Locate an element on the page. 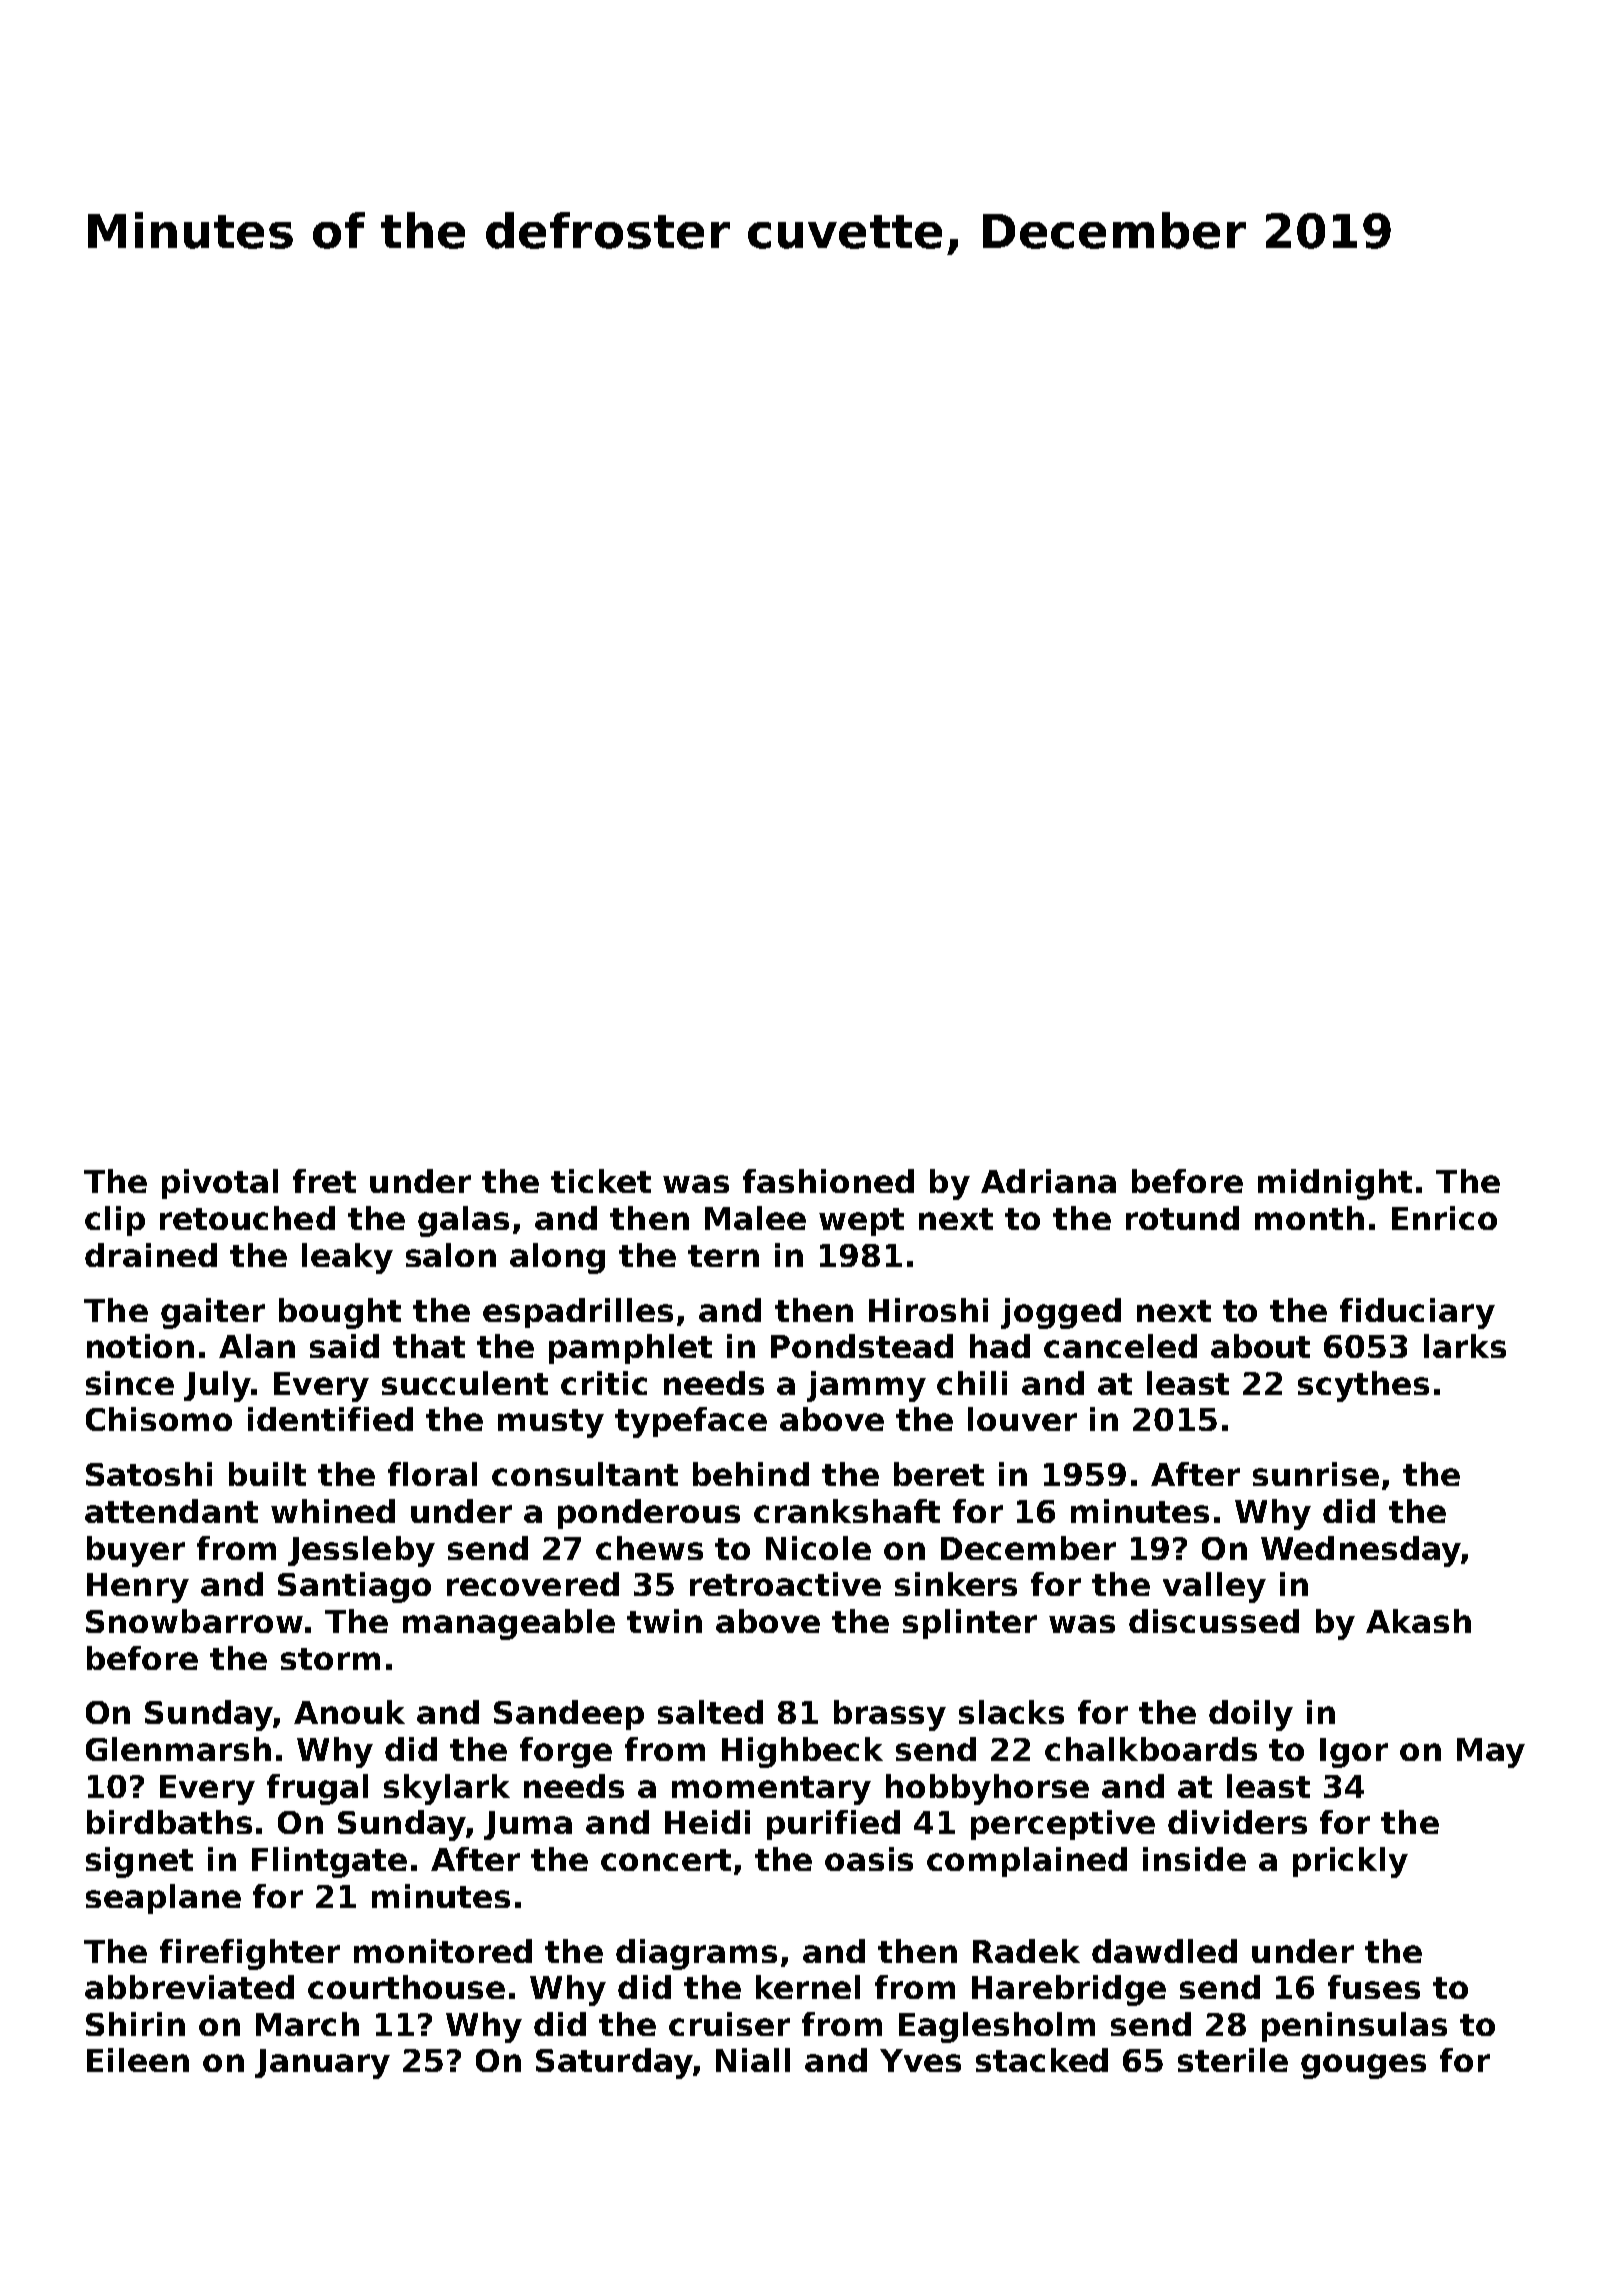 The width and height of the image is (1620, 2292). month is located at coordinates (1309, 1218).
